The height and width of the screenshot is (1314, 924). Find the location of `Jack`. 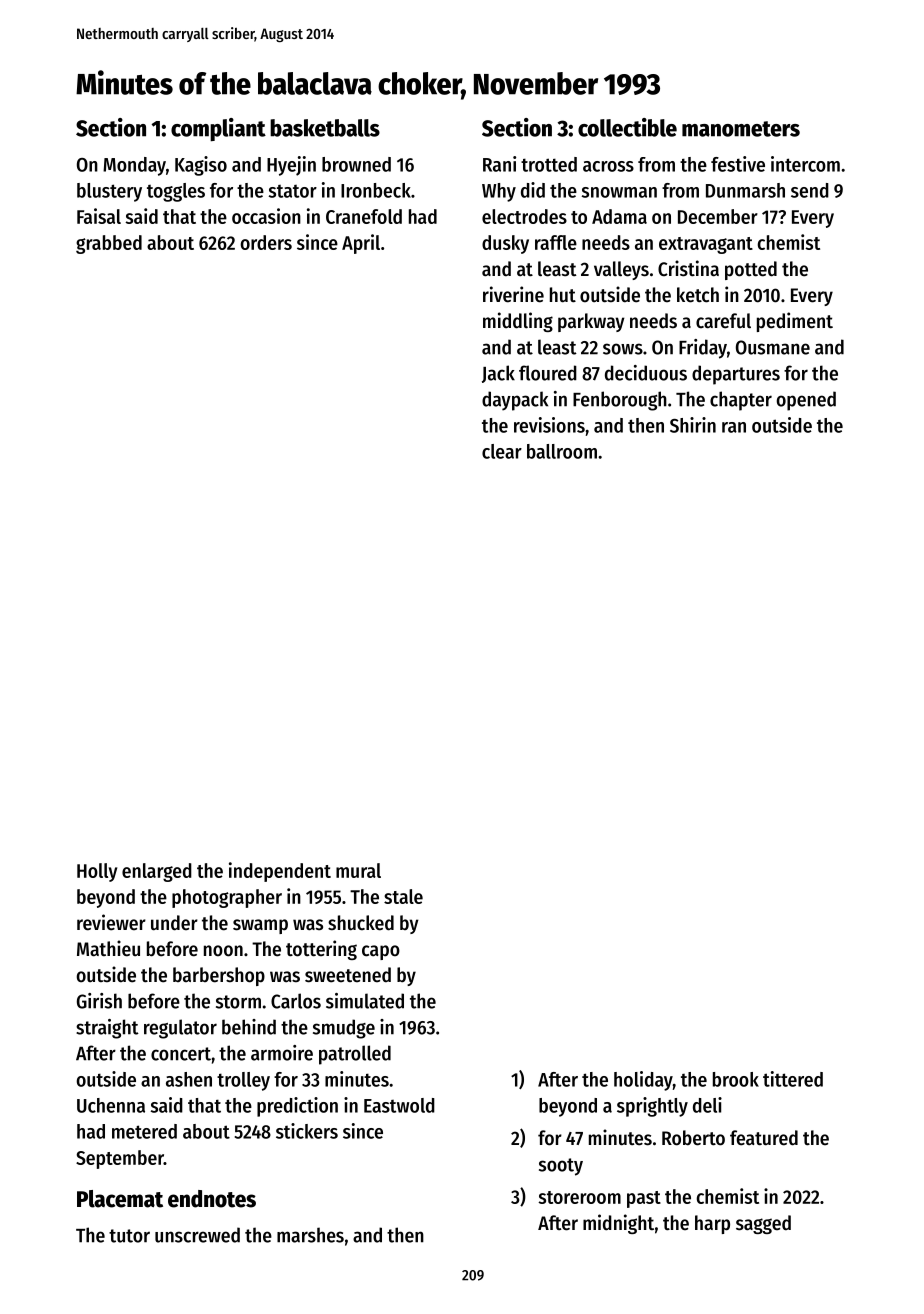

Jack is located at coordinates (498, 374).
